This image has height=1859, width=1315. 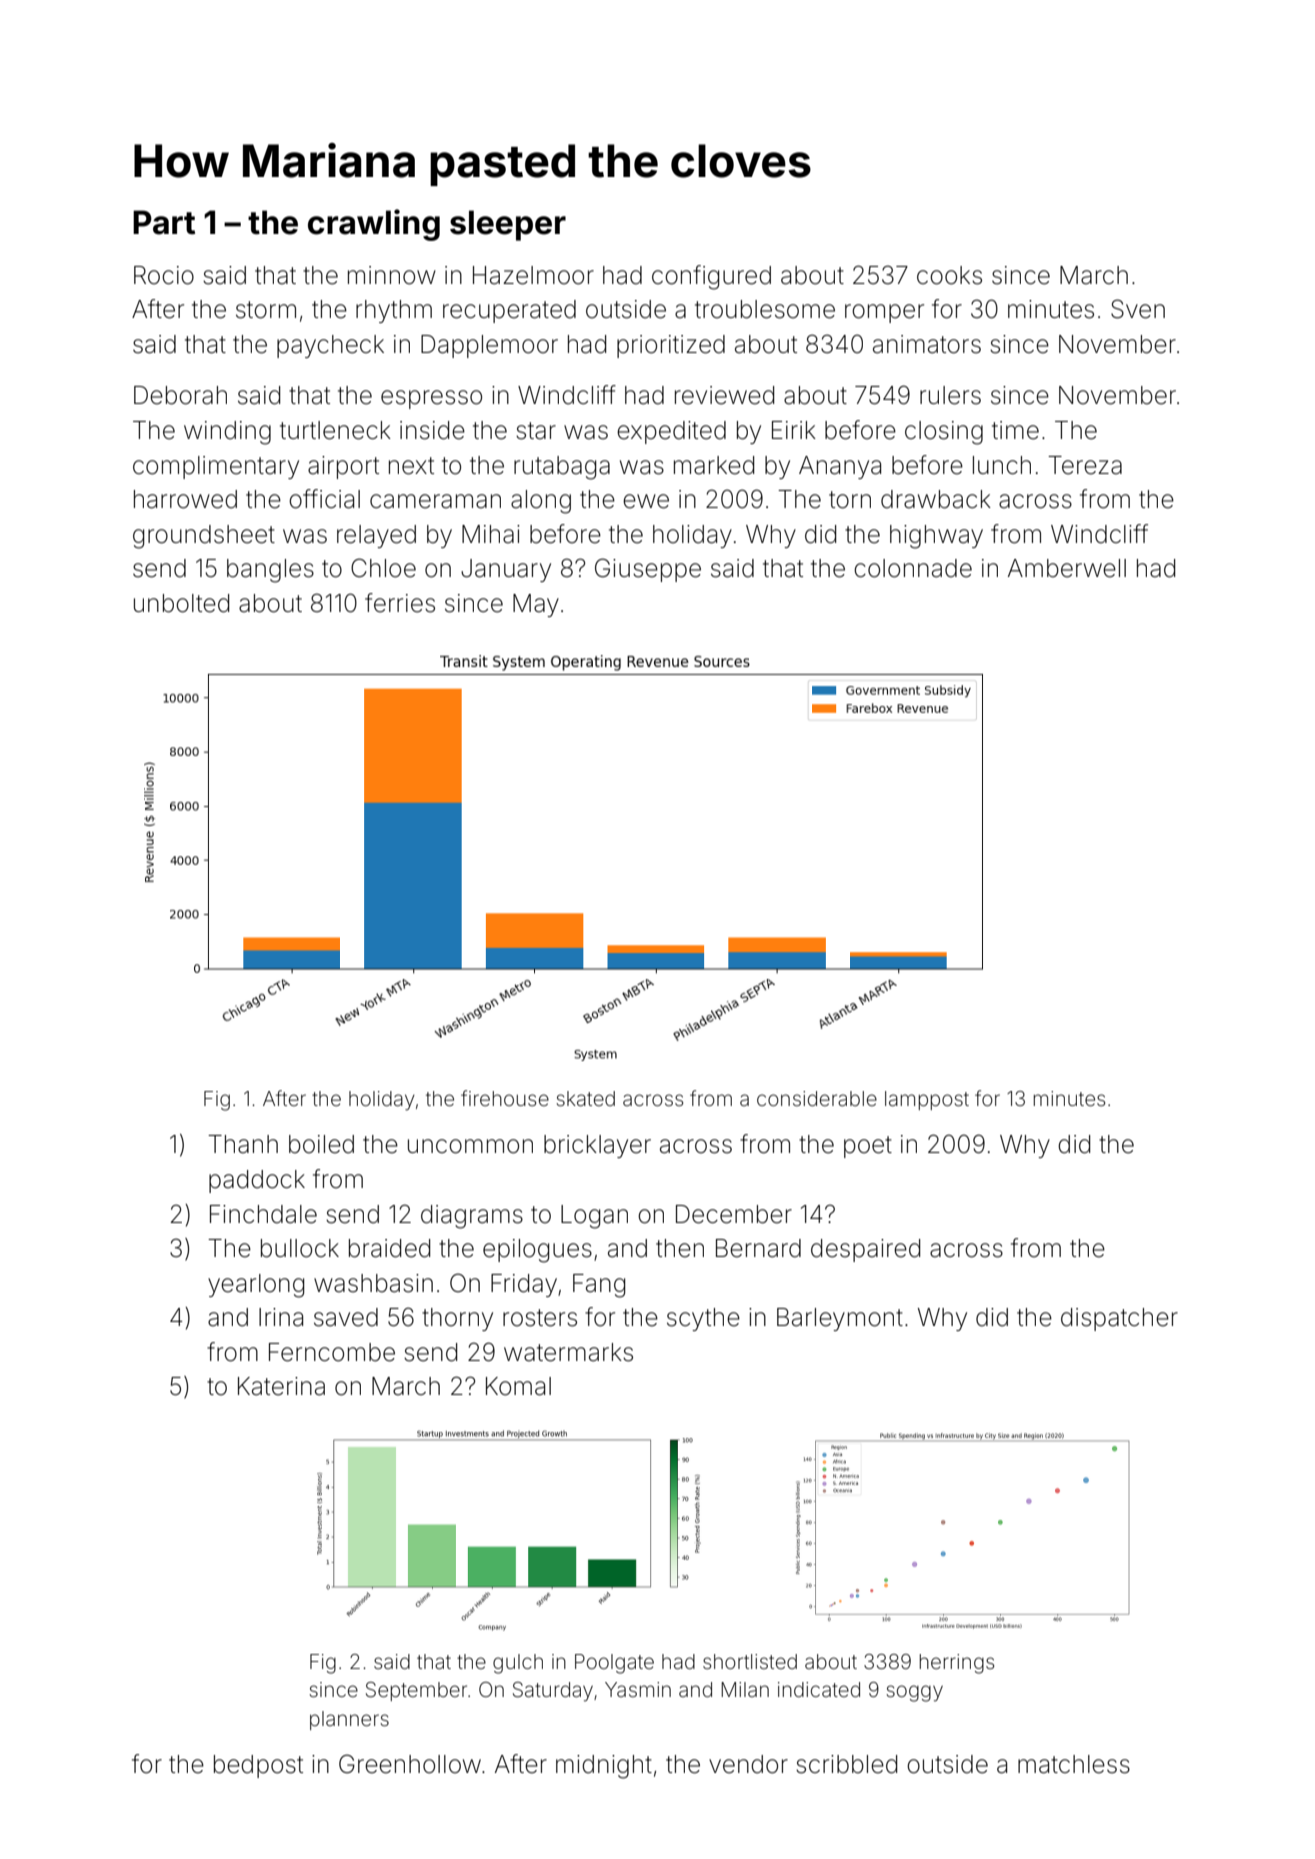 I want to click on marked, so click(x=714, y=465).
